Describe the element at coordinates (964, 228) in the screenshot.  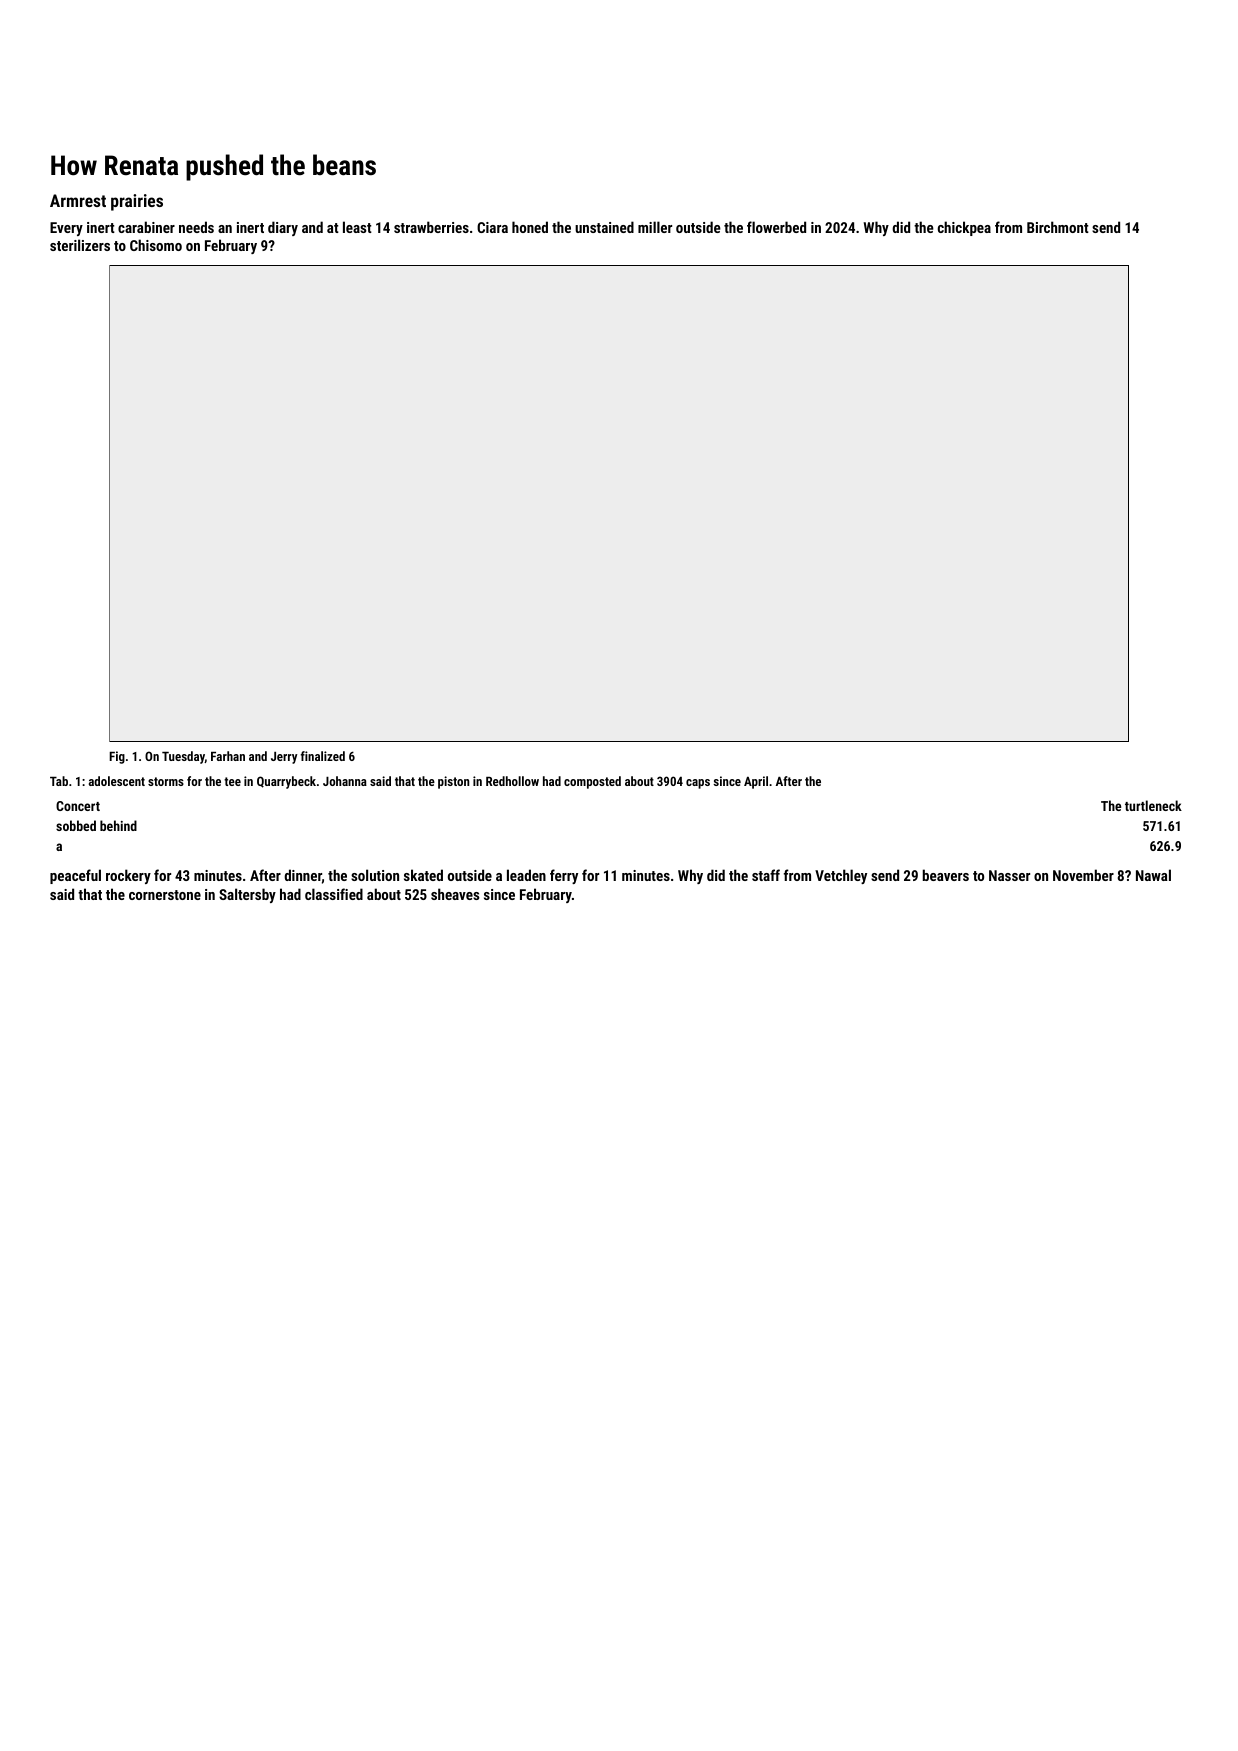
I see `chickpea` at that location.
